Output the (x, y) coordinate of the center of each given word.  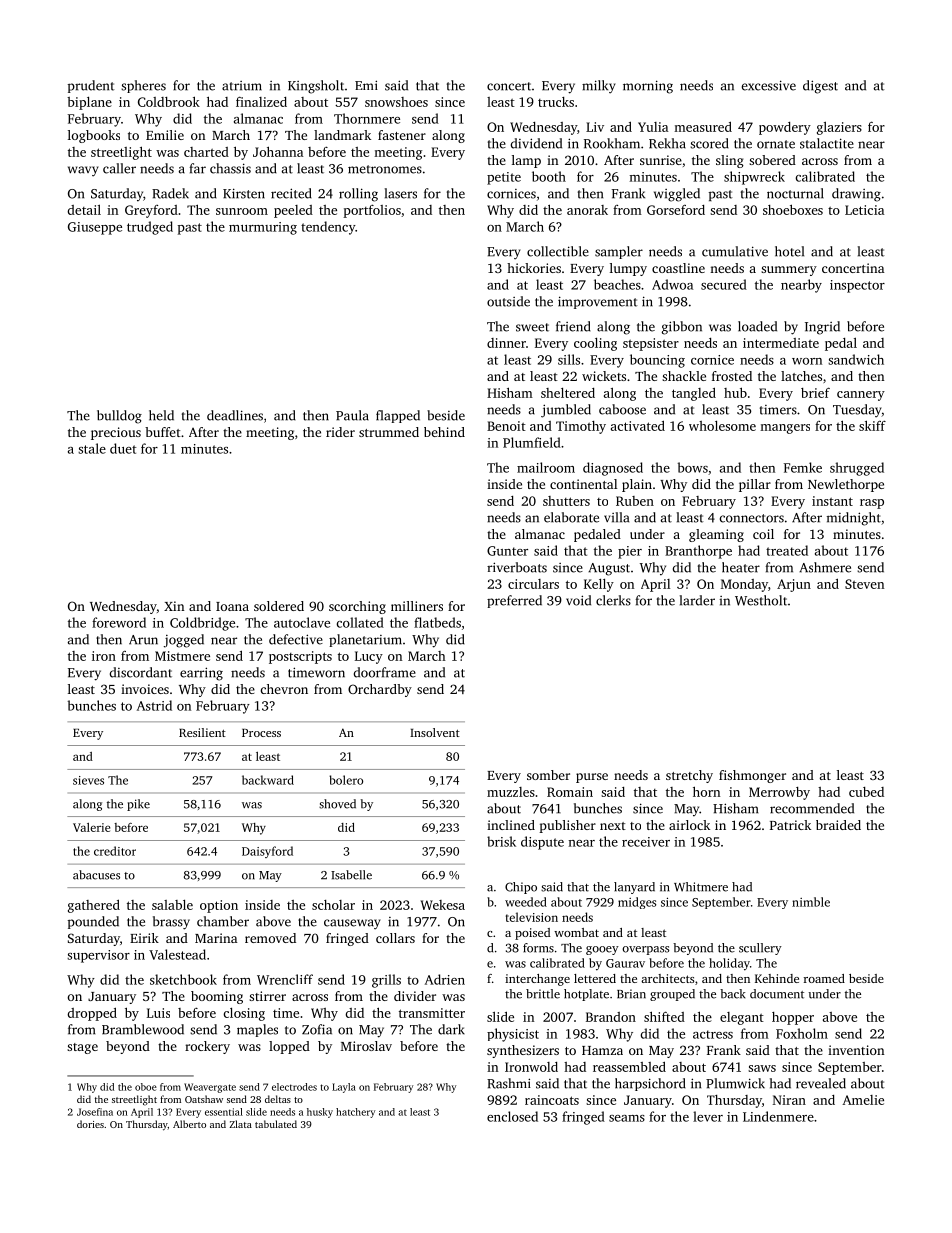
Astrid (154, 705)
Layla (344, 1088)
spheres (143, 86)
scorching (357, 607)
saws (762, 1068)
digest (820, 87)
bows (693, 467)
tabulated (276, 1124)
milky (599, 87)
